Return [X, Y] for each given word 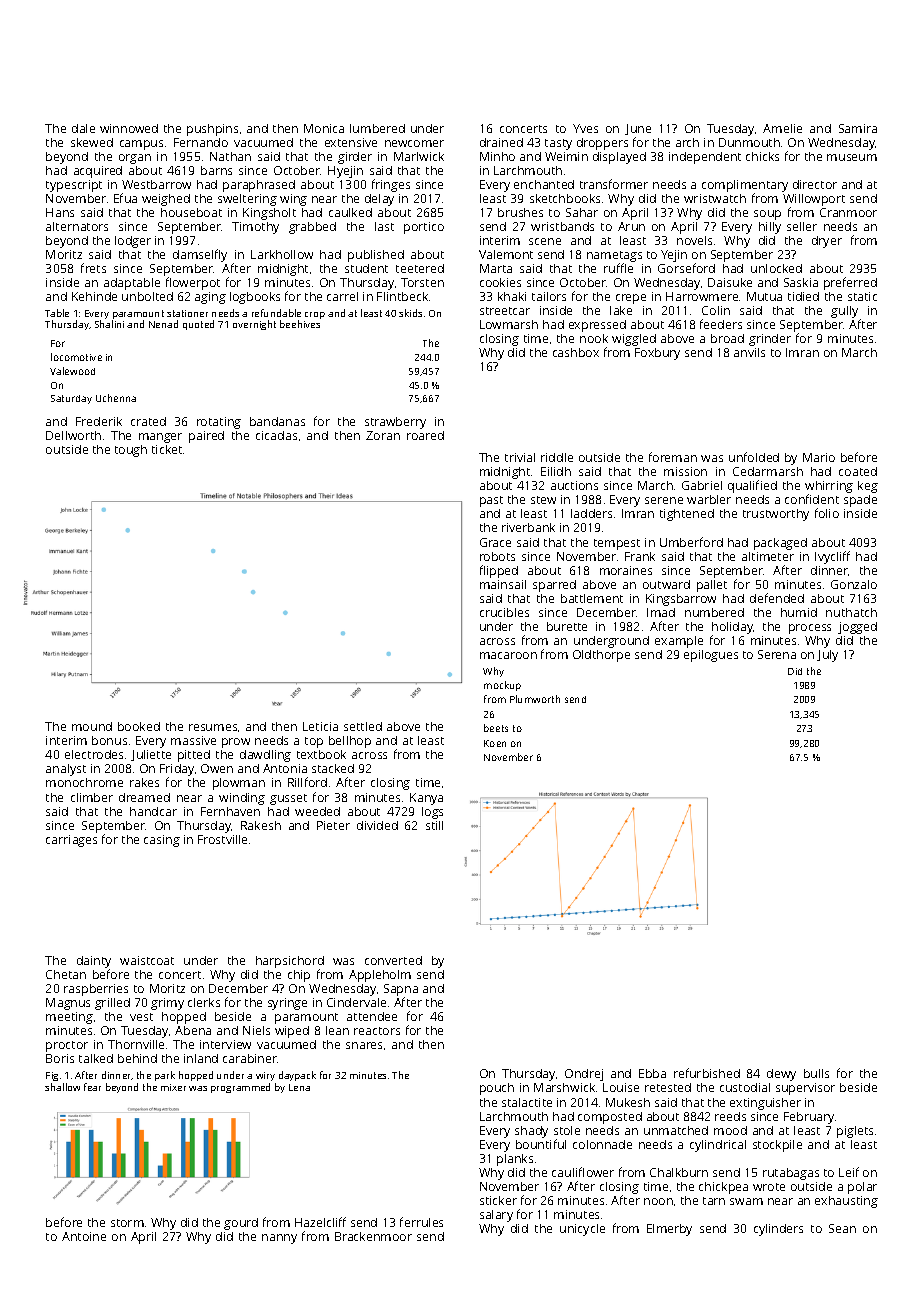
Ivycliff [832, 557]
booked [139, 726]
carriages [71, 841]
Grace [495, 542]
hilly [770, 228]
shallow [62, 1087]
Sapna [401, 990]
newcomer [414, 143]
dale [83, 128]
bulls [816, 1073]
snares [364, 1045]
